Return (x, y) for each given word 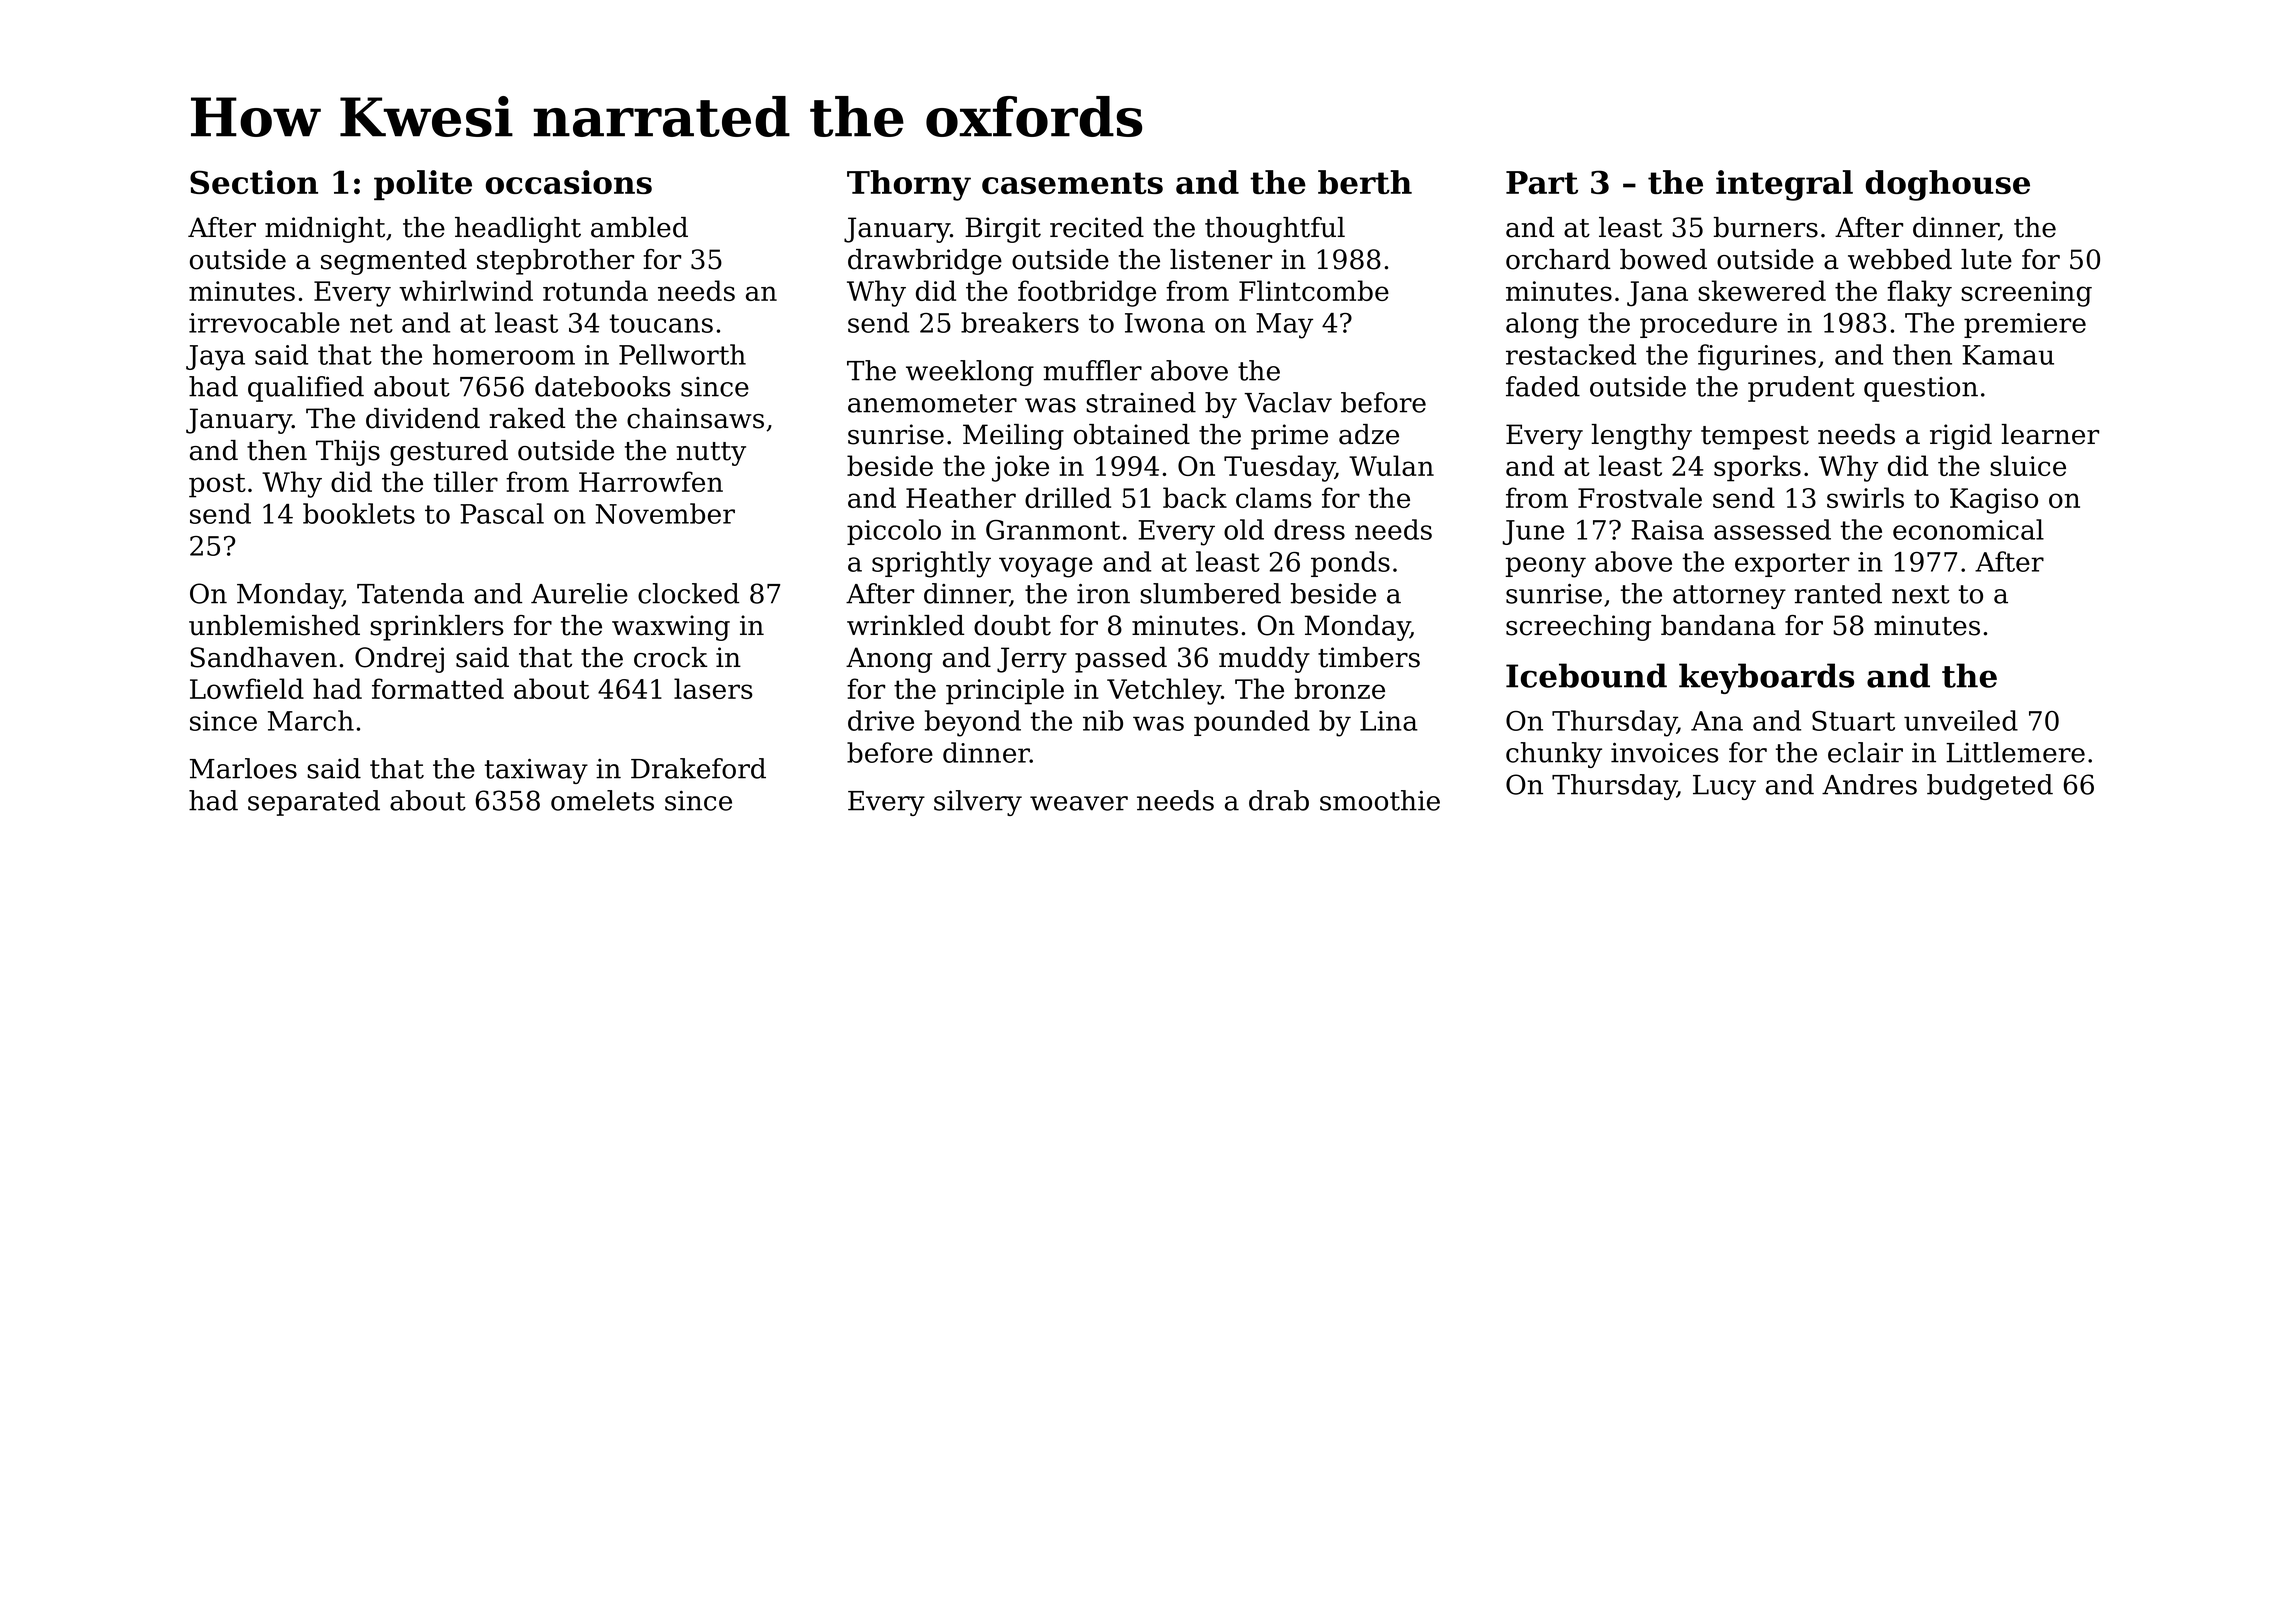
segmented (394, 262)
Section (254, 182)
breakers (1020, 322)
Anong (889, 660)
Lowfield (247, 688)
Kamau (2008, 355)
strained (1141, 402)
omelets (602, 800)
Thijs (348, 453)
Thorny (909, 185)
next (1921, 594)
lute (1986, 259)
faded (1543, 386)
